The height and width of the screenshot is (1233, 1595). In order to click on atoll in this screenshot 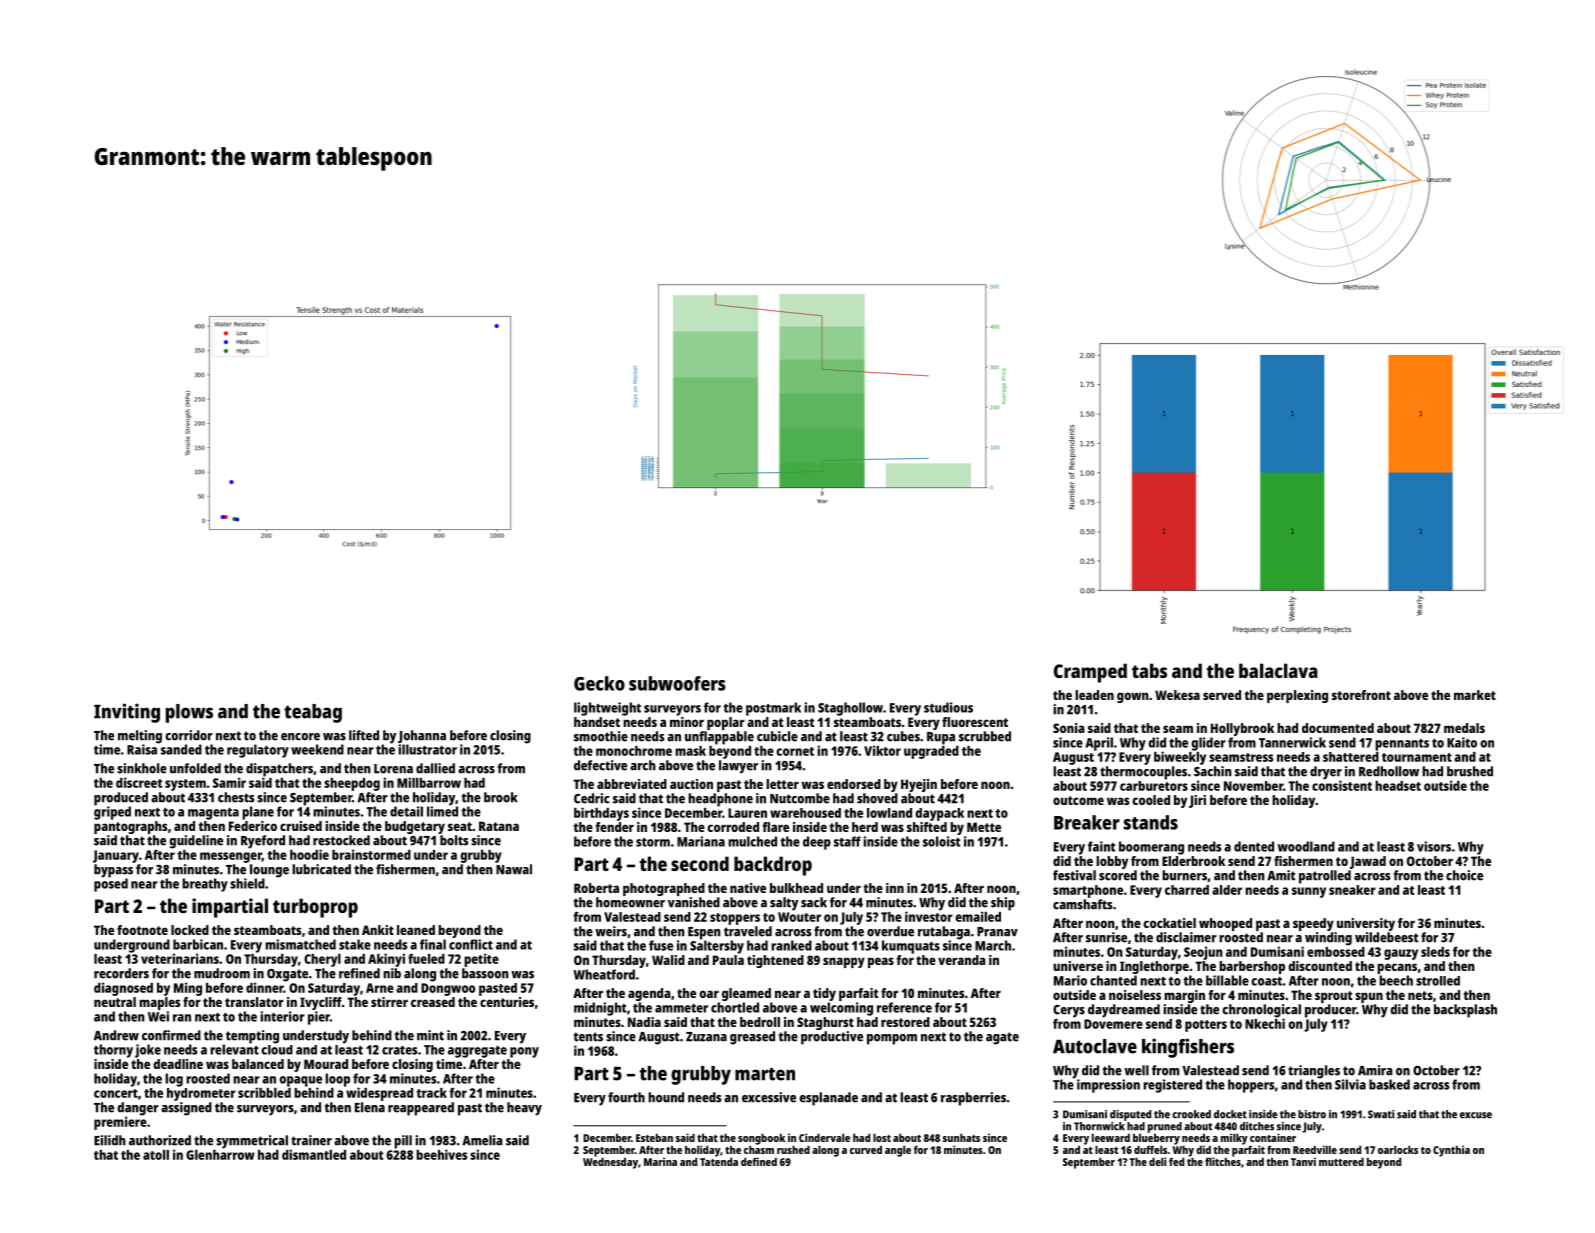, I will do `click(156, 1155)`.
